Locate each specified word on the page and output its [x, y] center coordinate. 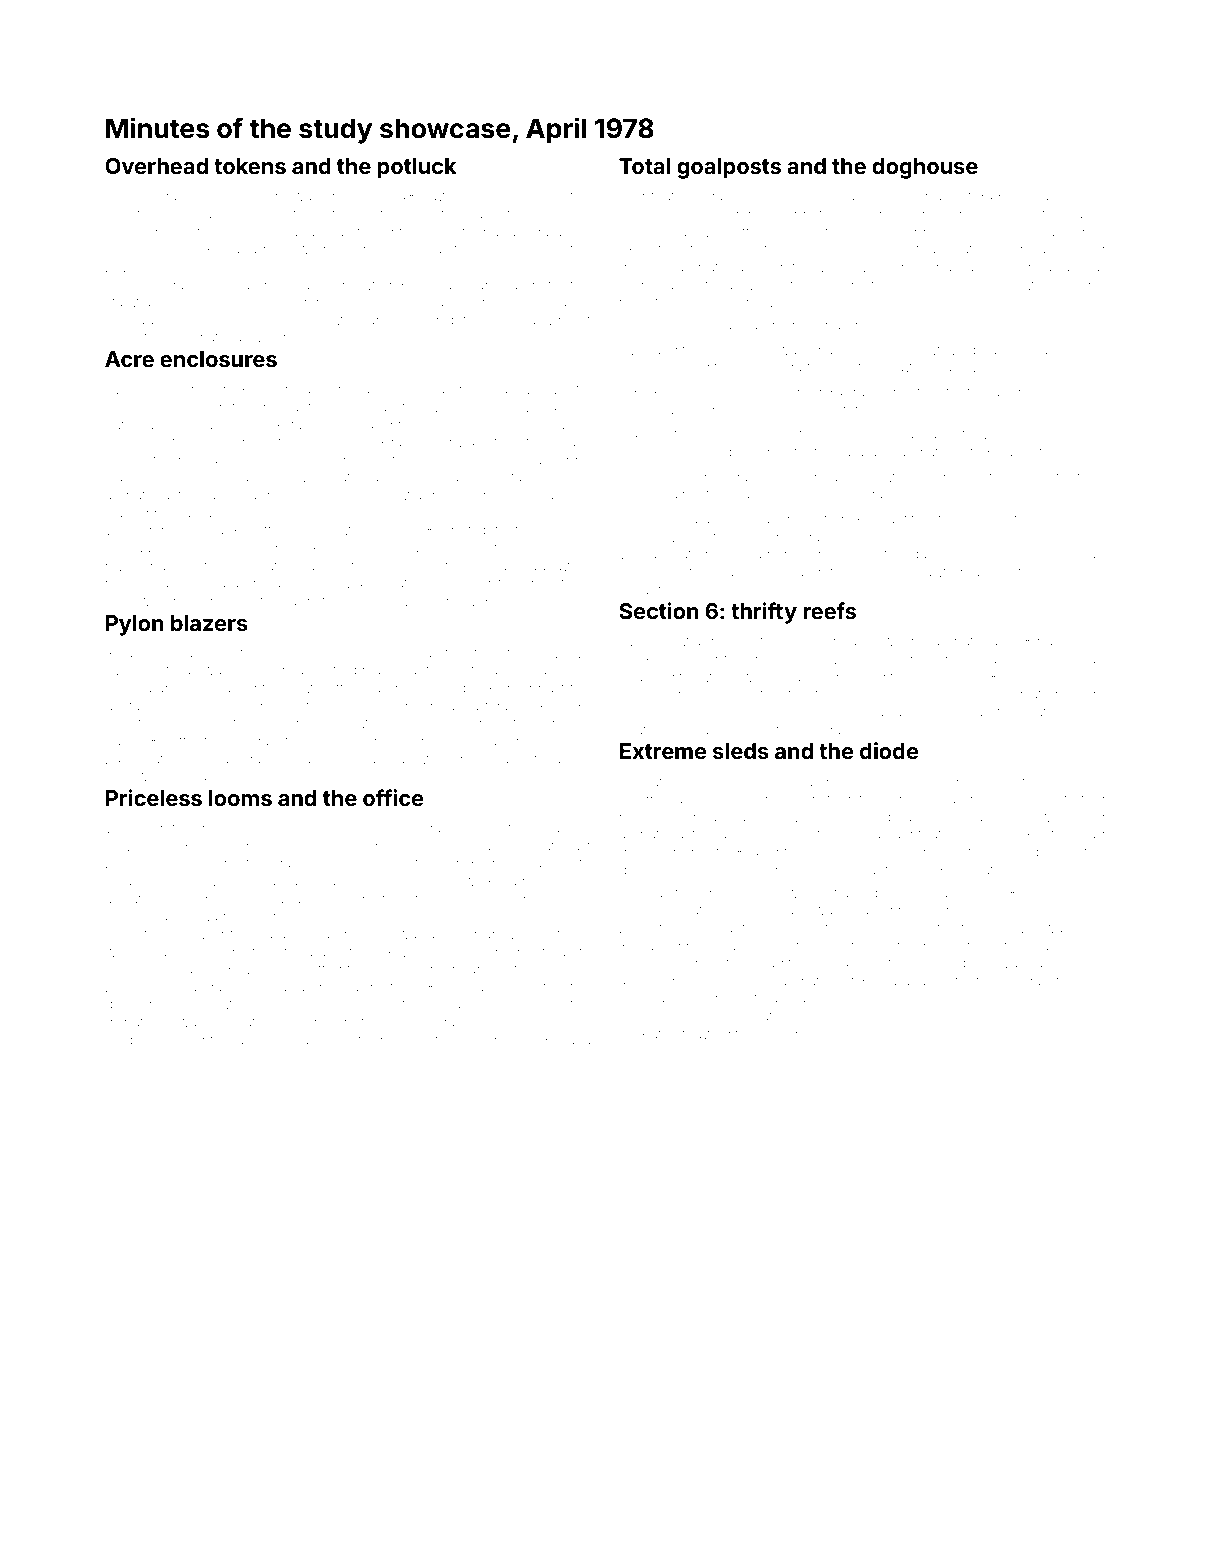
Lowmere [239, 1003]
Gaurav [151, 319]
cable [939, 434]
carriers [556, 669]
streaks [1040, 196]
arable [509, 759]
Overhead [156, 166]
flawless [449, 195]
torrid [574, 934]
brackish [273, 845]
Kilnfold [1051, 833]
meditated [1026, 693]
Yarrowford [140, 600]
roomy [760, 369]
